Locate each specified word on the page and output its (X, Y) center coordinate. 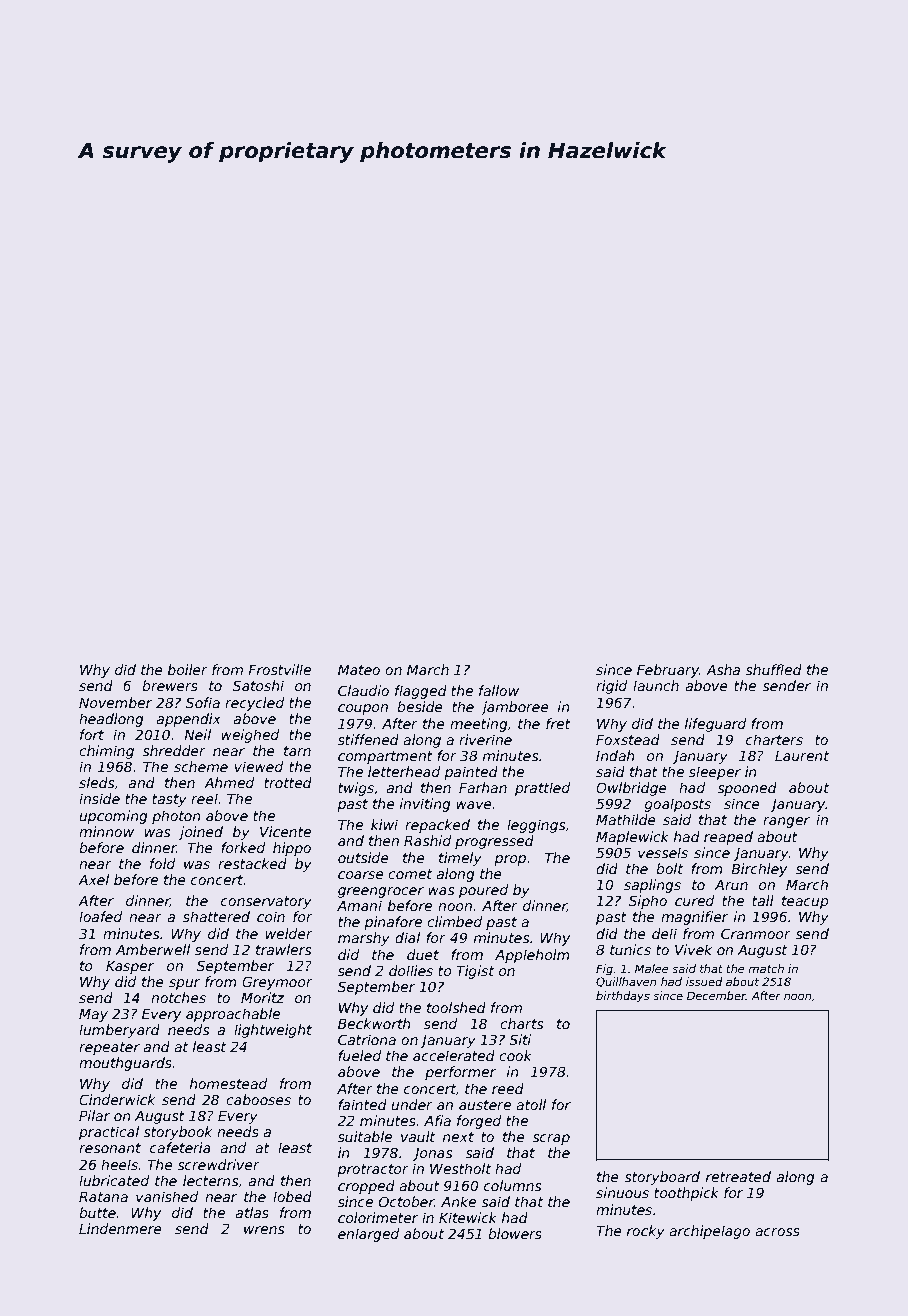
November (115, 702)
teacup (805, 902)
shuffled (773, 669)
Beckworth (374, 1023)
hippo (292, 849)
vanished (167, 1196)
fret (558, 723)
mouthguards (125, 1064)
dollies (411, 970)
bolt (669, 868)
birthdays (623, 997)
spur (184, 984)
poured (483, 891)
